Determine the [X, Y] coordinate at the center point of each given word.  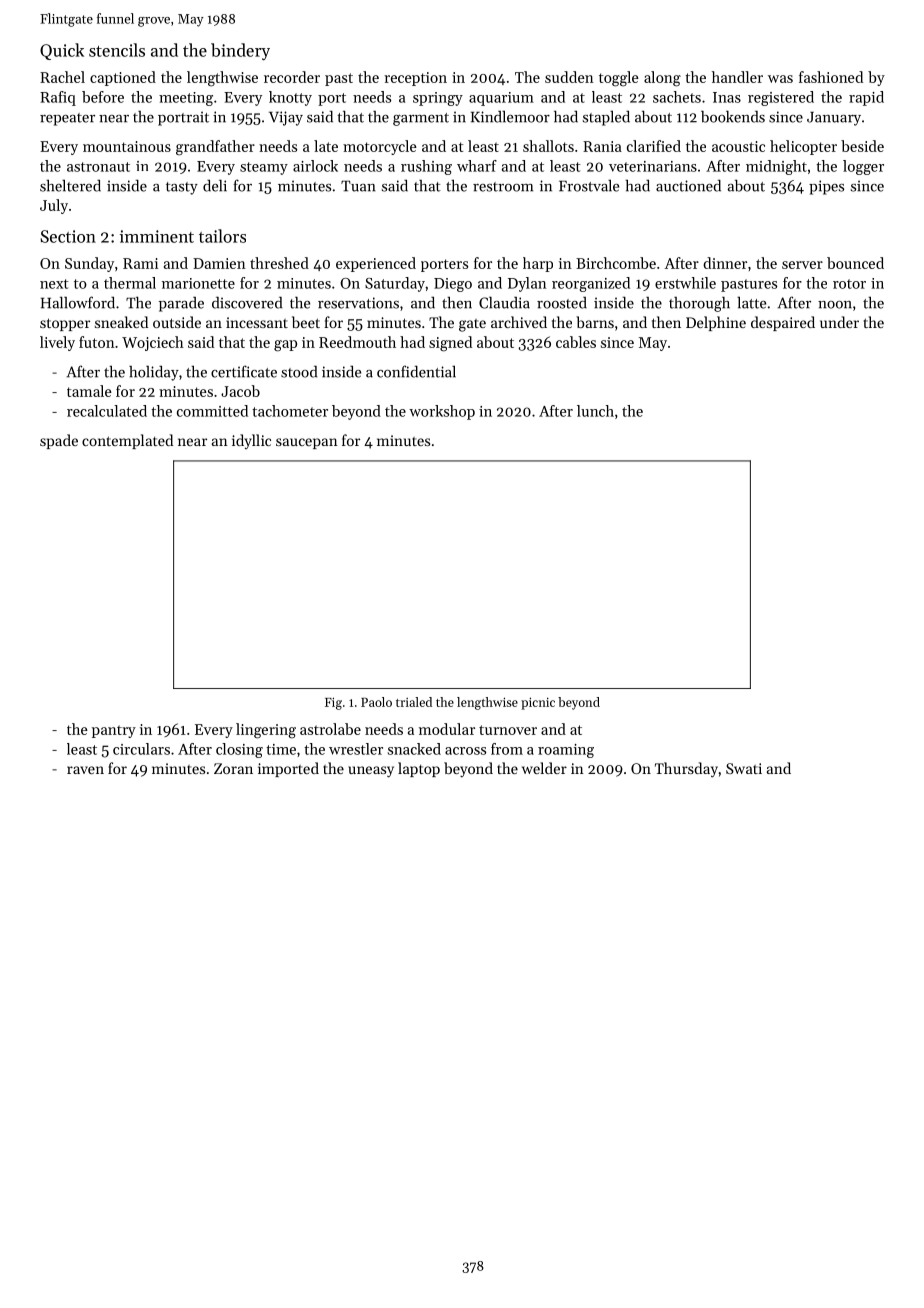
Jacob [240, 391]
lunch [595, 411]
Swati [744, 768]
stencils [117, 50]
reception [415, 79]
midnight [776, 167]
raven [85, 770]
